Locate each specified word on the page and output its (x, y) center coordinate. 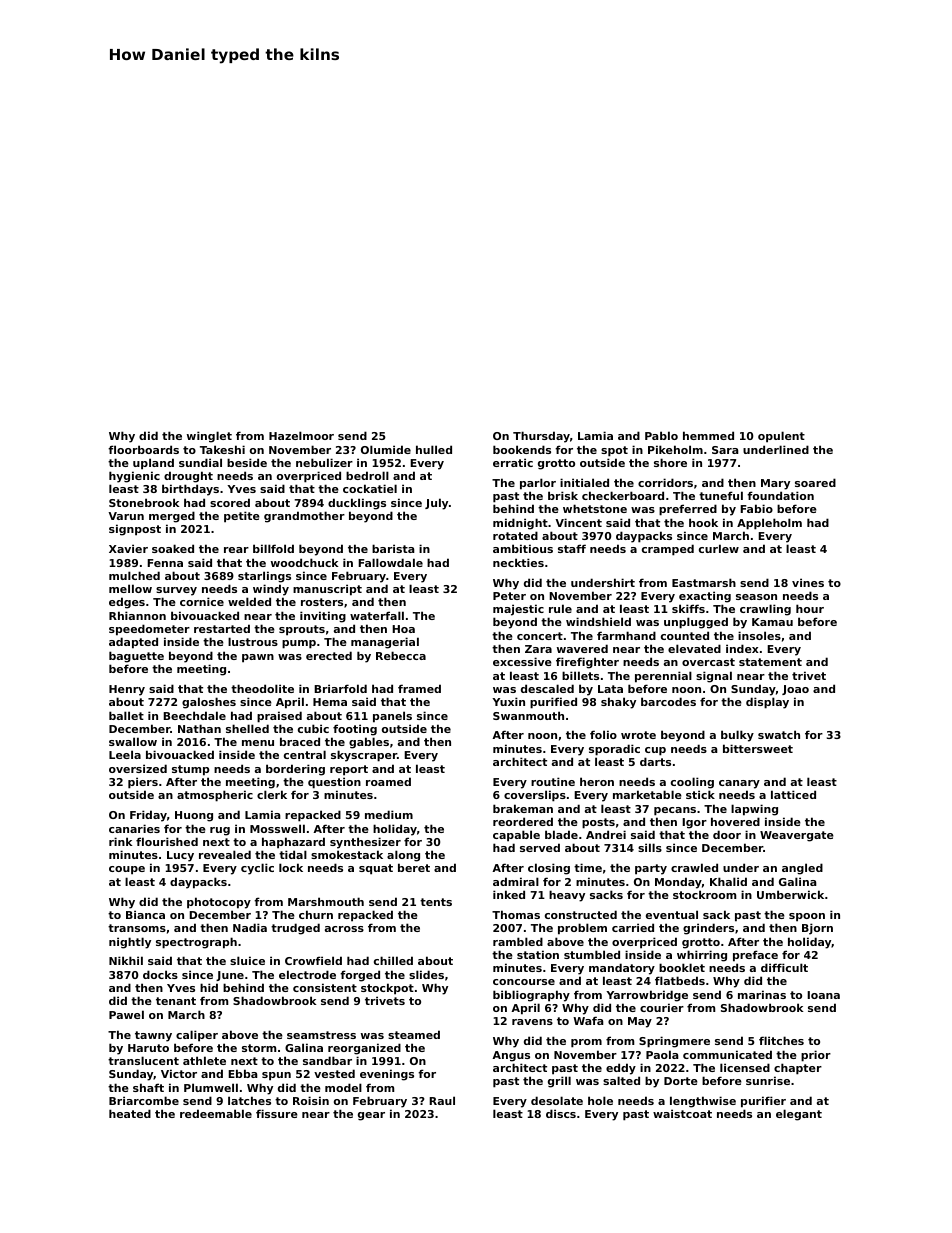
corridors (665, 482)
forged (360, 976)
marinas (762, 994)
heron (597, 781)
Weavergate (797, 836)
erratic (513, 462)
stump (190, 770)
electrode (307, 974)
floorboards (143, 449)
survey (176, 591)
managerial (385, 643)
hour (810, 608)
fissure (277, 1113)
